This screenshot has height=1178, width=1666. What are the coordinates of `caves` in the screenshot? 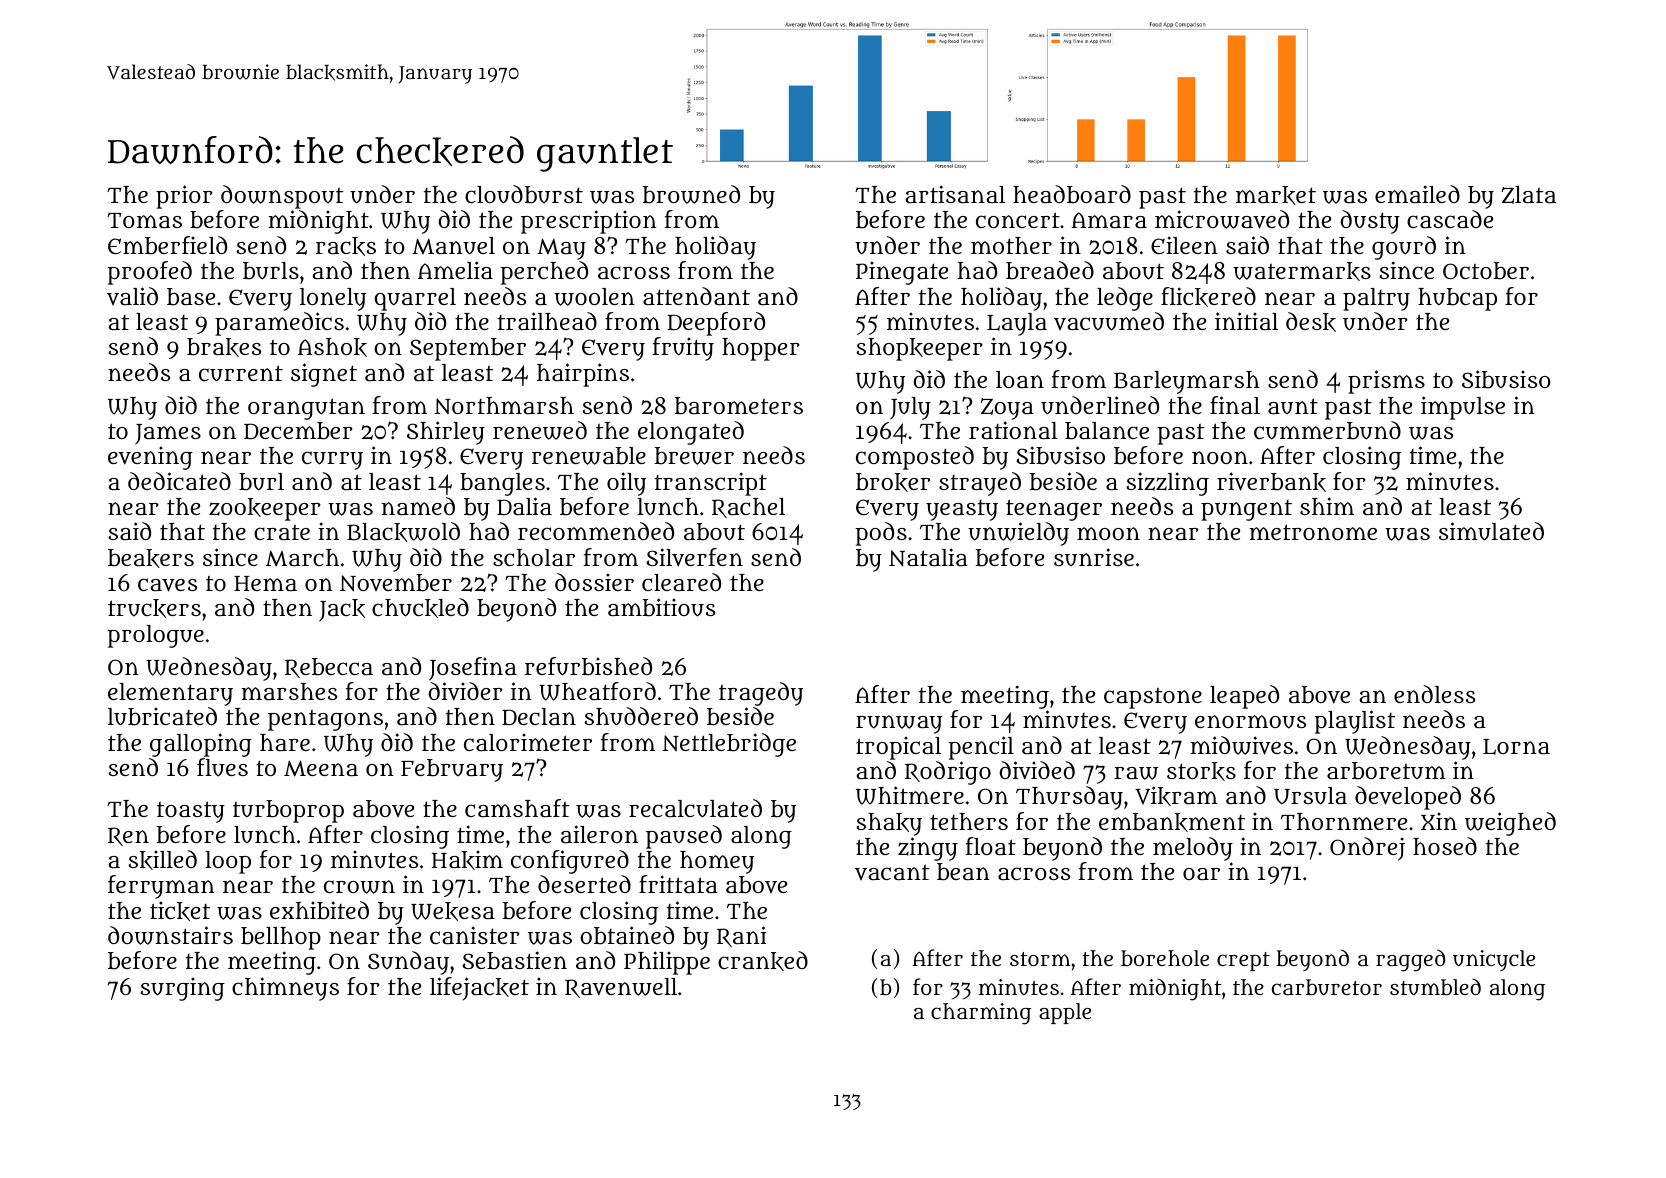 It's located at (167, 585).
